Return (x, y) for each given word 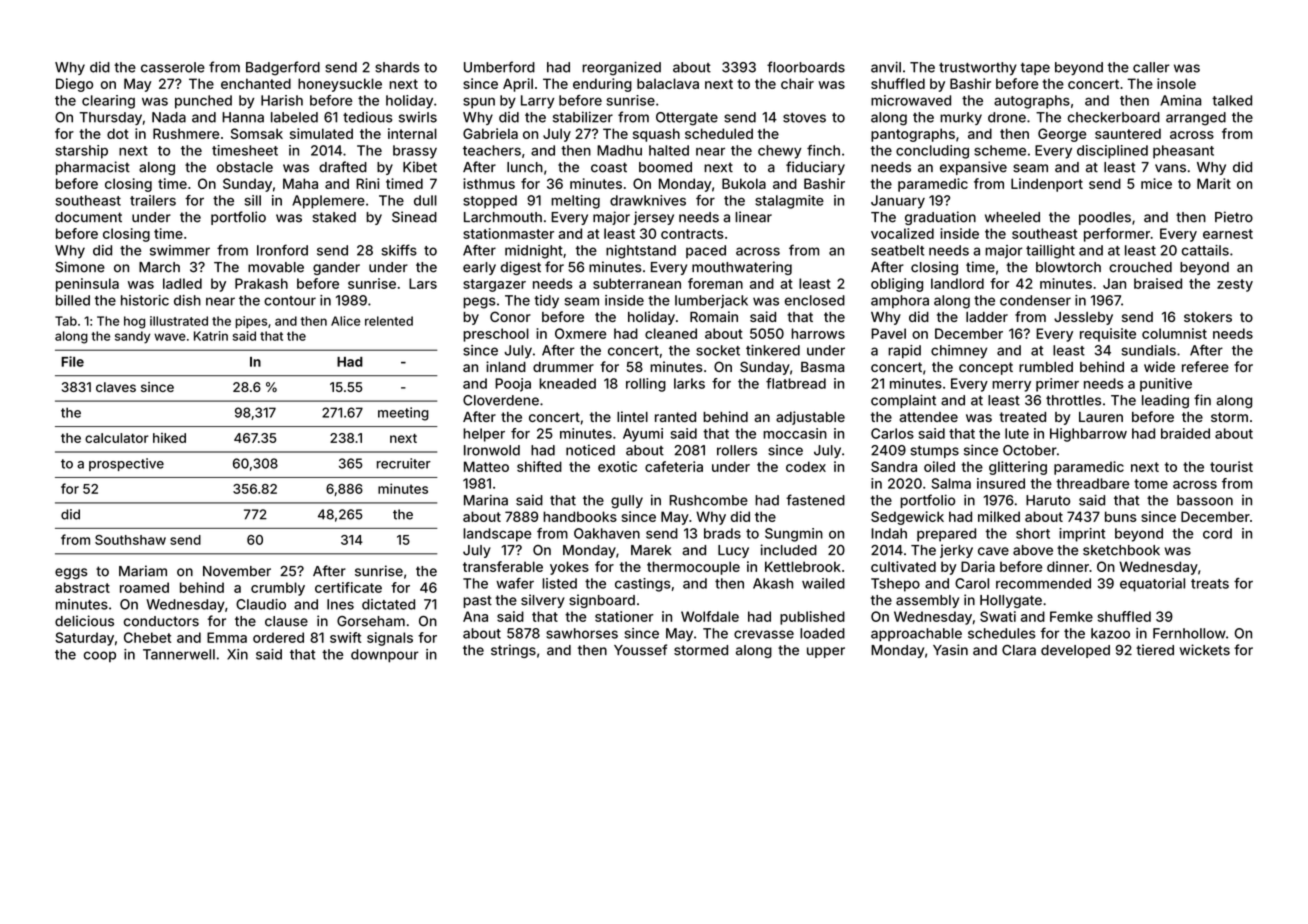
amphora (900, 301)
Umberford (499, 67)
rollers (737, 450)
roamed (144, 587)
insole (1176, 83)
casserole (173, 67)
